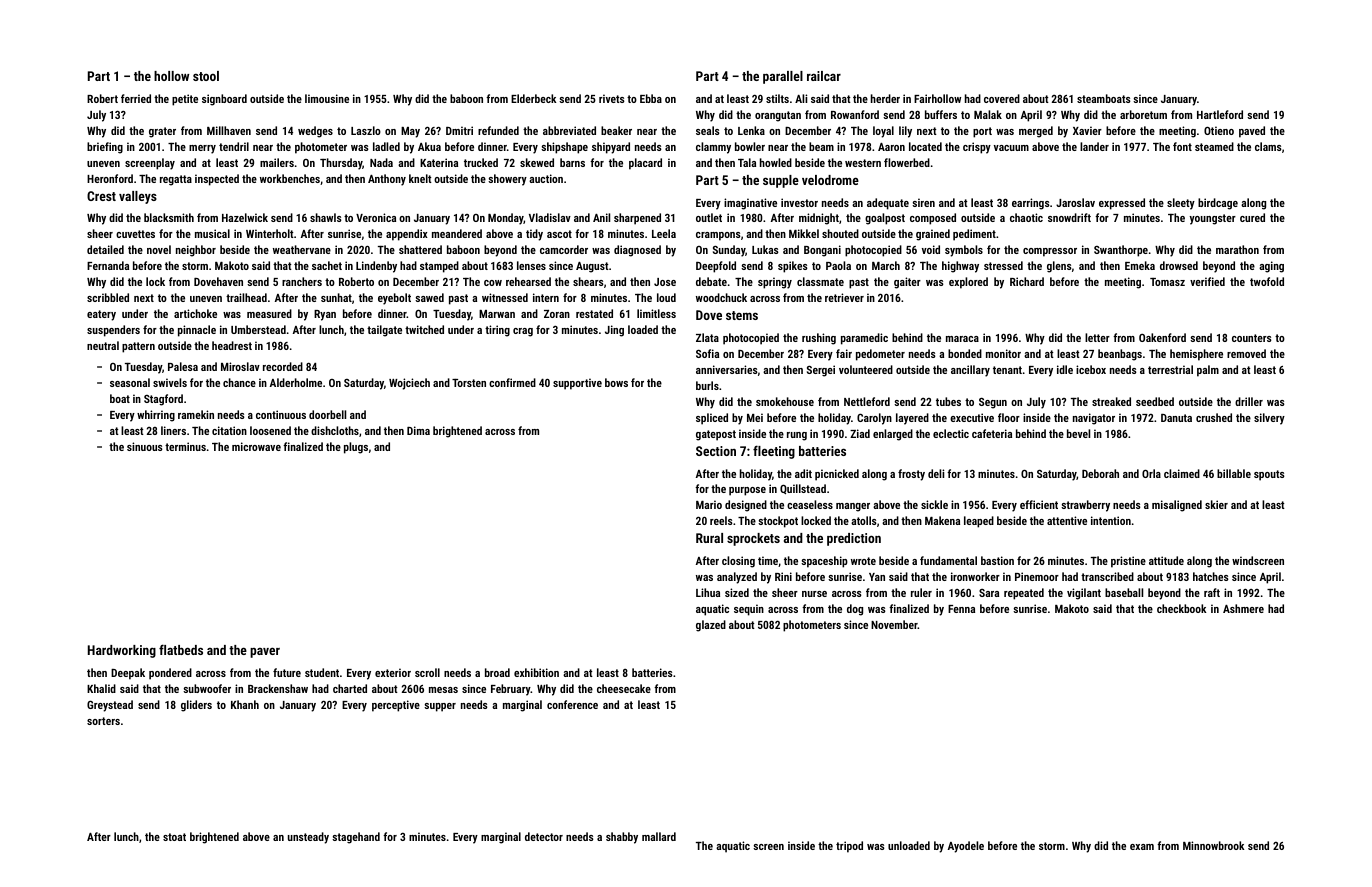  Describe the element at coordinates (206, 76) in the screenshot. I see `stool` at that location.
